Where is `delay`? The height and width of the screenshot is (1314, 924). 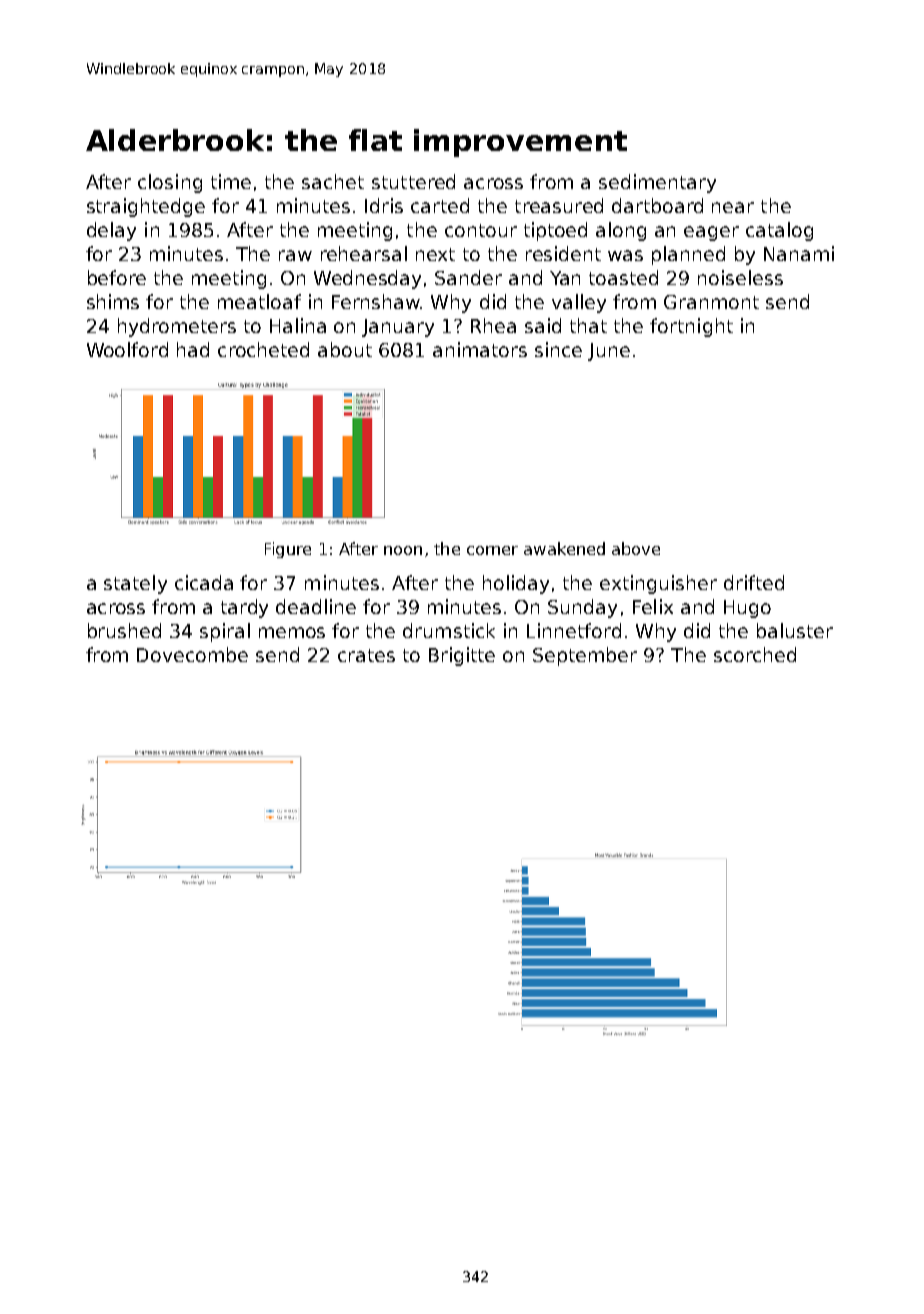 delay is located at coordinates (111, 231).
